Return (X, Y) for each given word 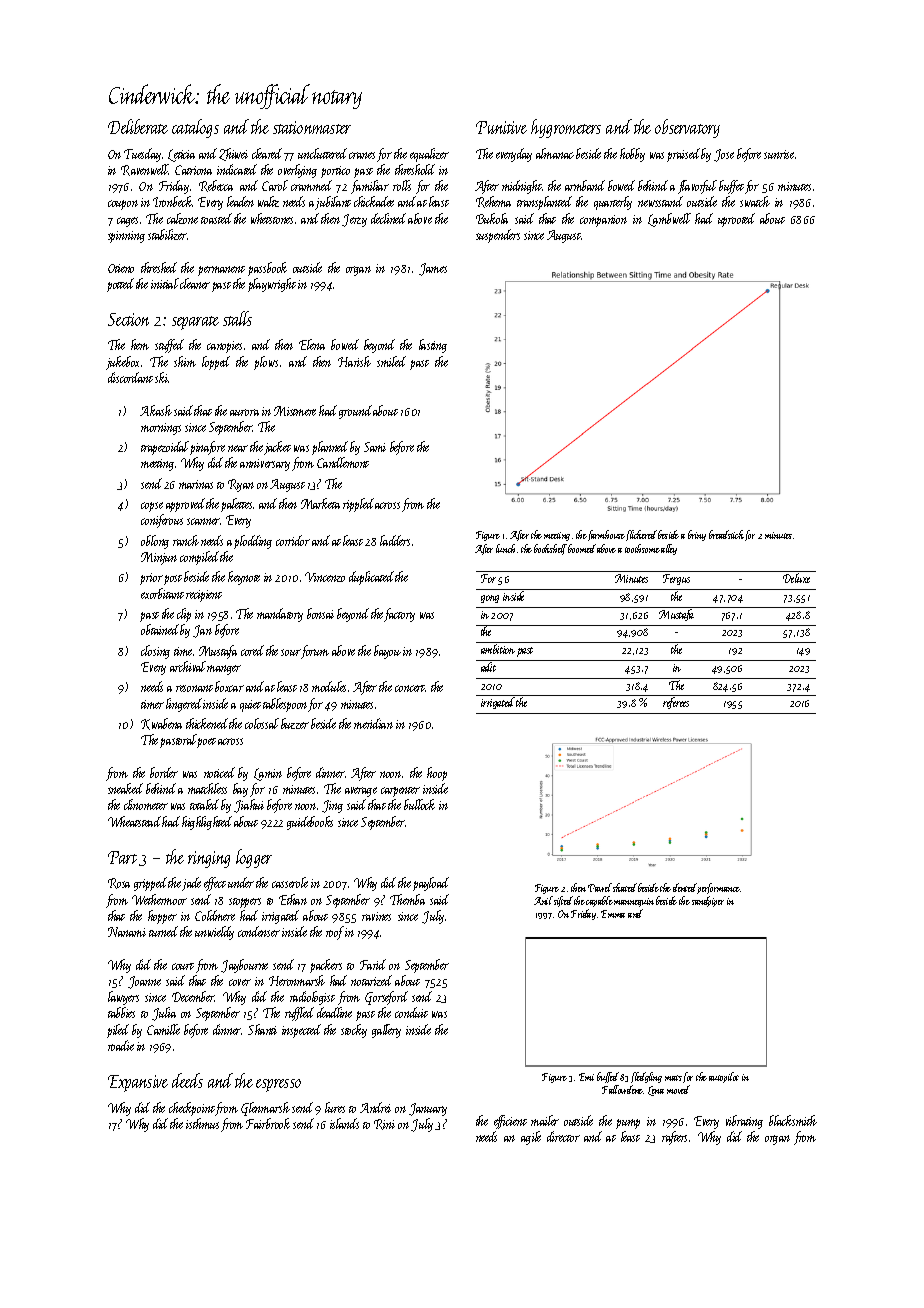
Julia (164, 1014)
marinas (196, 484)
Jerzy (354, 220)
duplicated (371, 578)
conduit (411, 1012)
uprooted (736, 220)
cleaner (195, 283)
